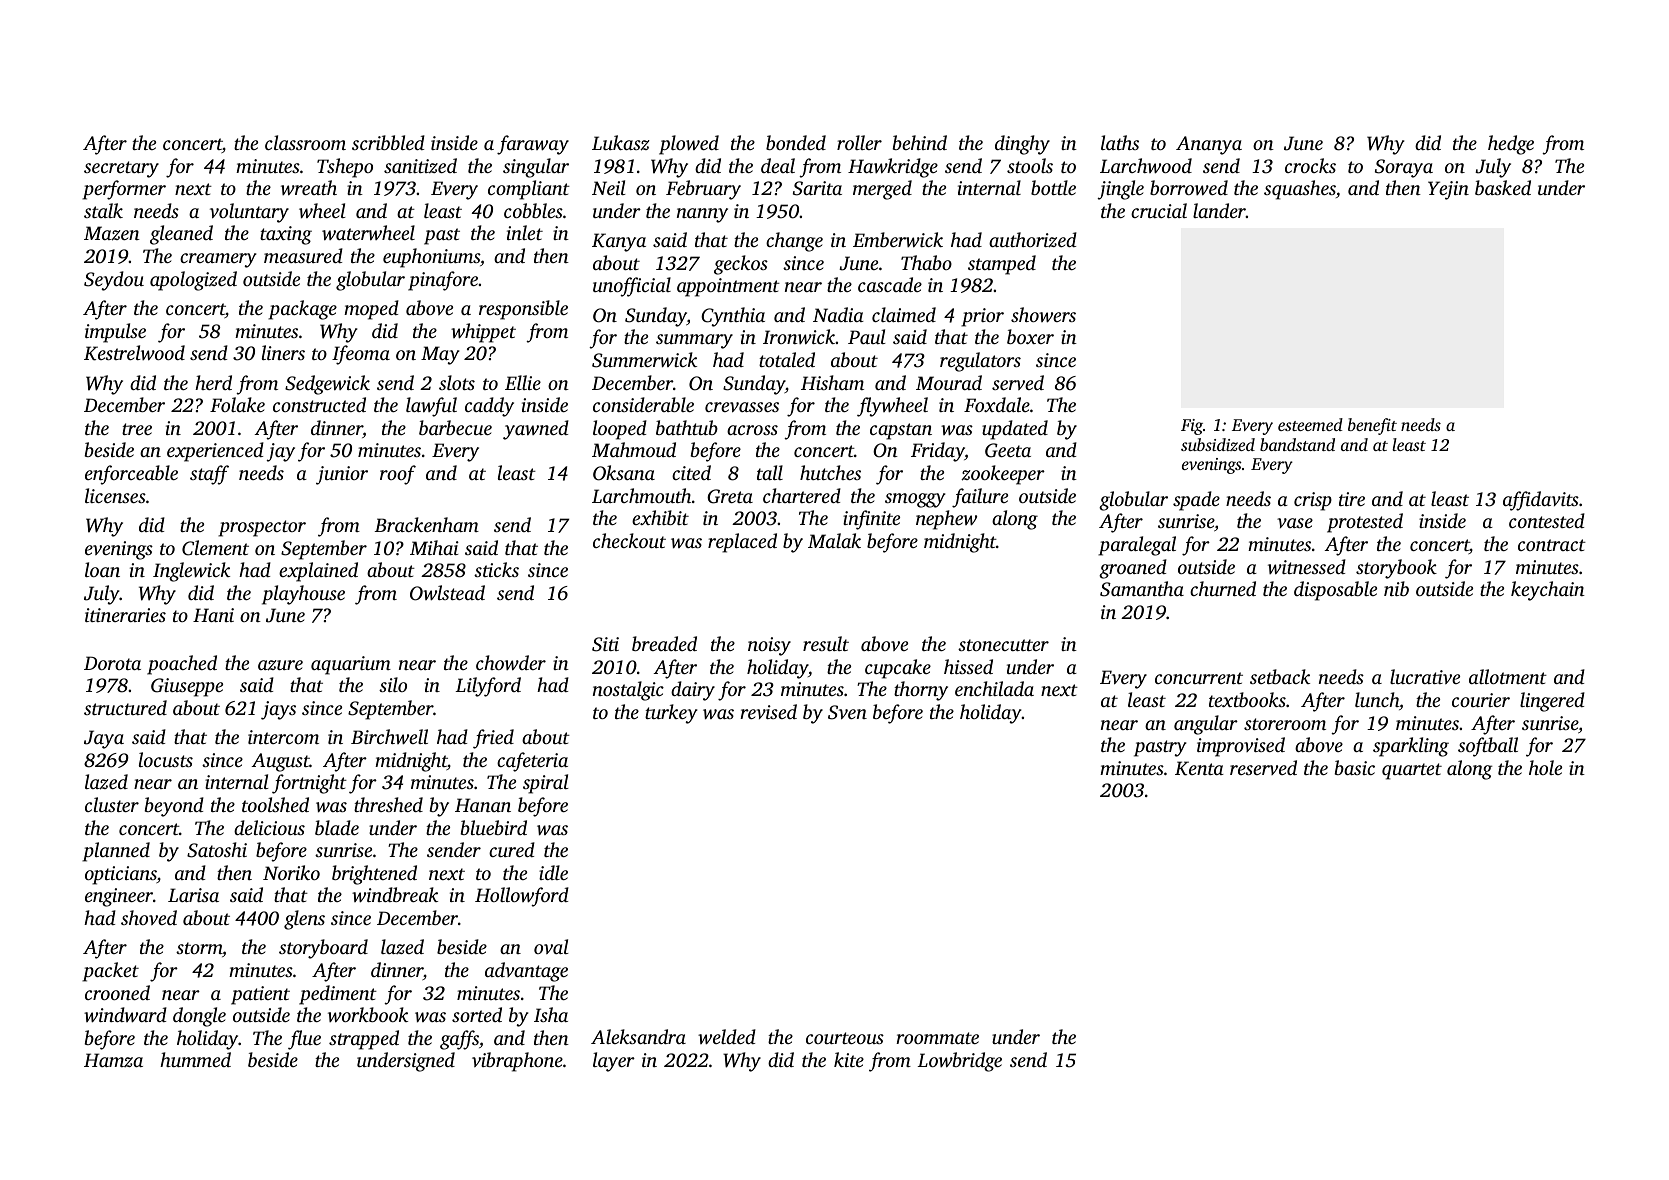  Describe the element at coordinates (1030, 336) in the document. I see `boxer` at that location.
